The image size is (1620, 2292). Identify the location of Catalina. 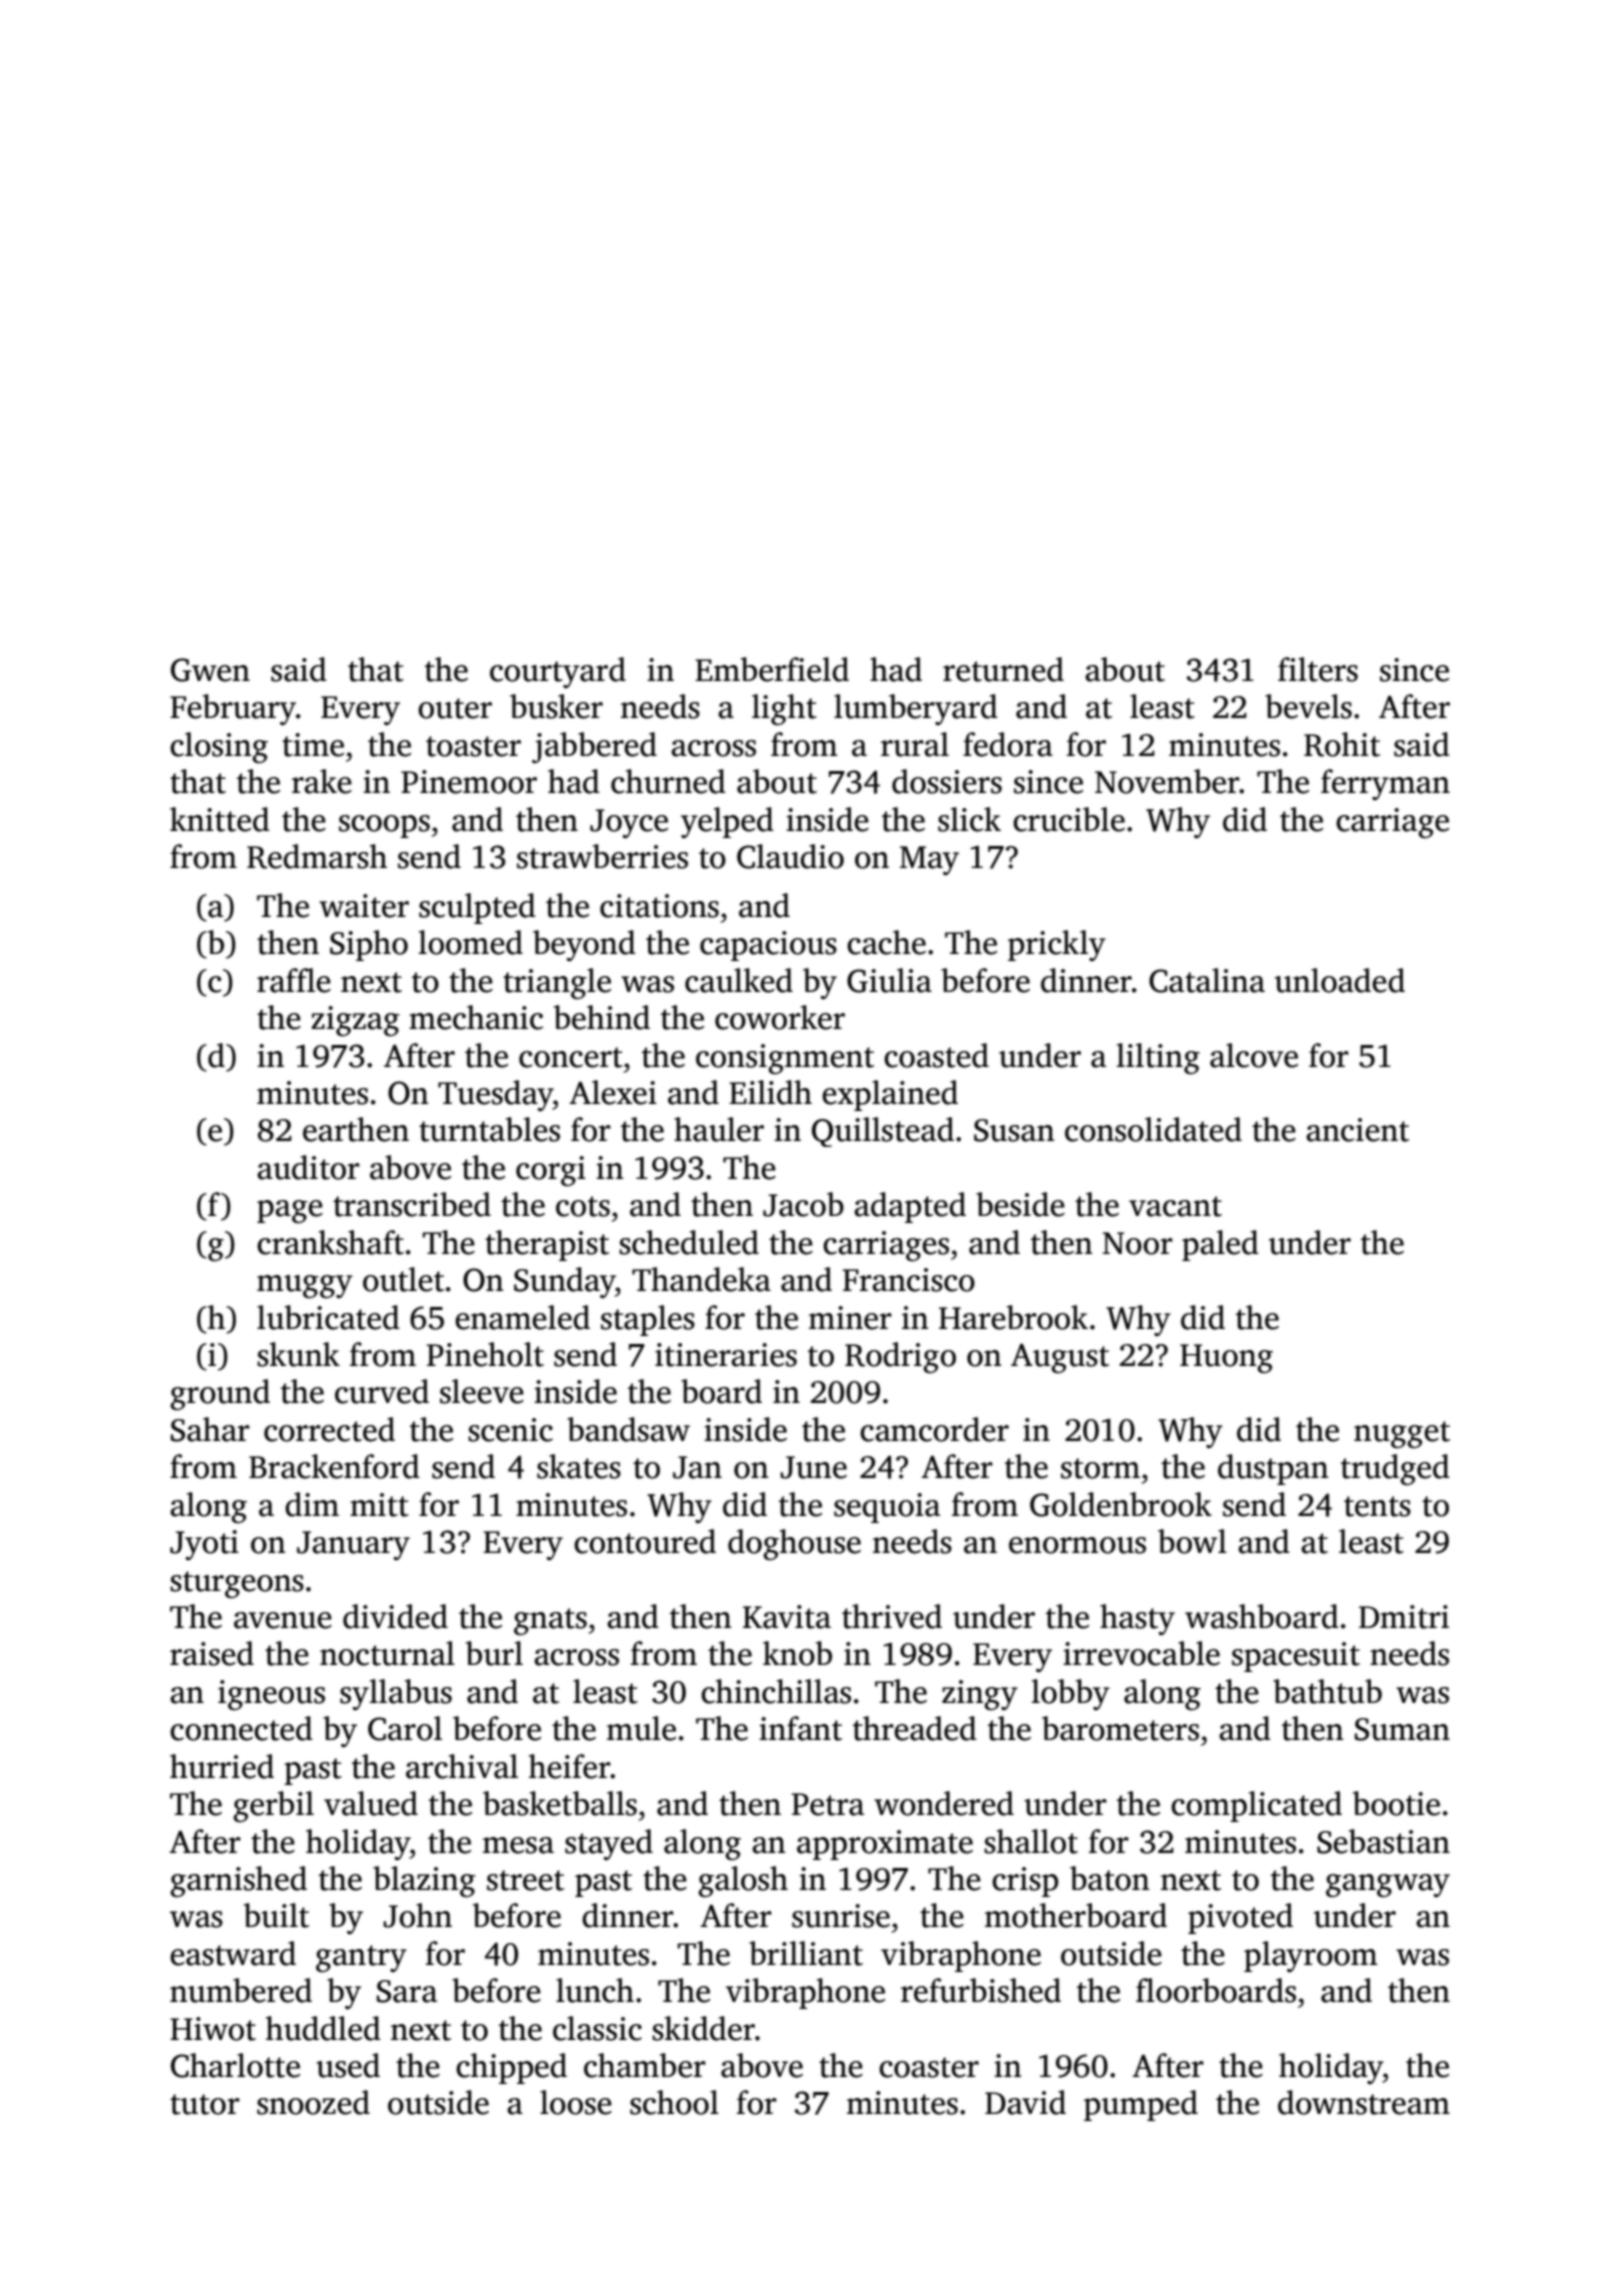
(1207, 980).
